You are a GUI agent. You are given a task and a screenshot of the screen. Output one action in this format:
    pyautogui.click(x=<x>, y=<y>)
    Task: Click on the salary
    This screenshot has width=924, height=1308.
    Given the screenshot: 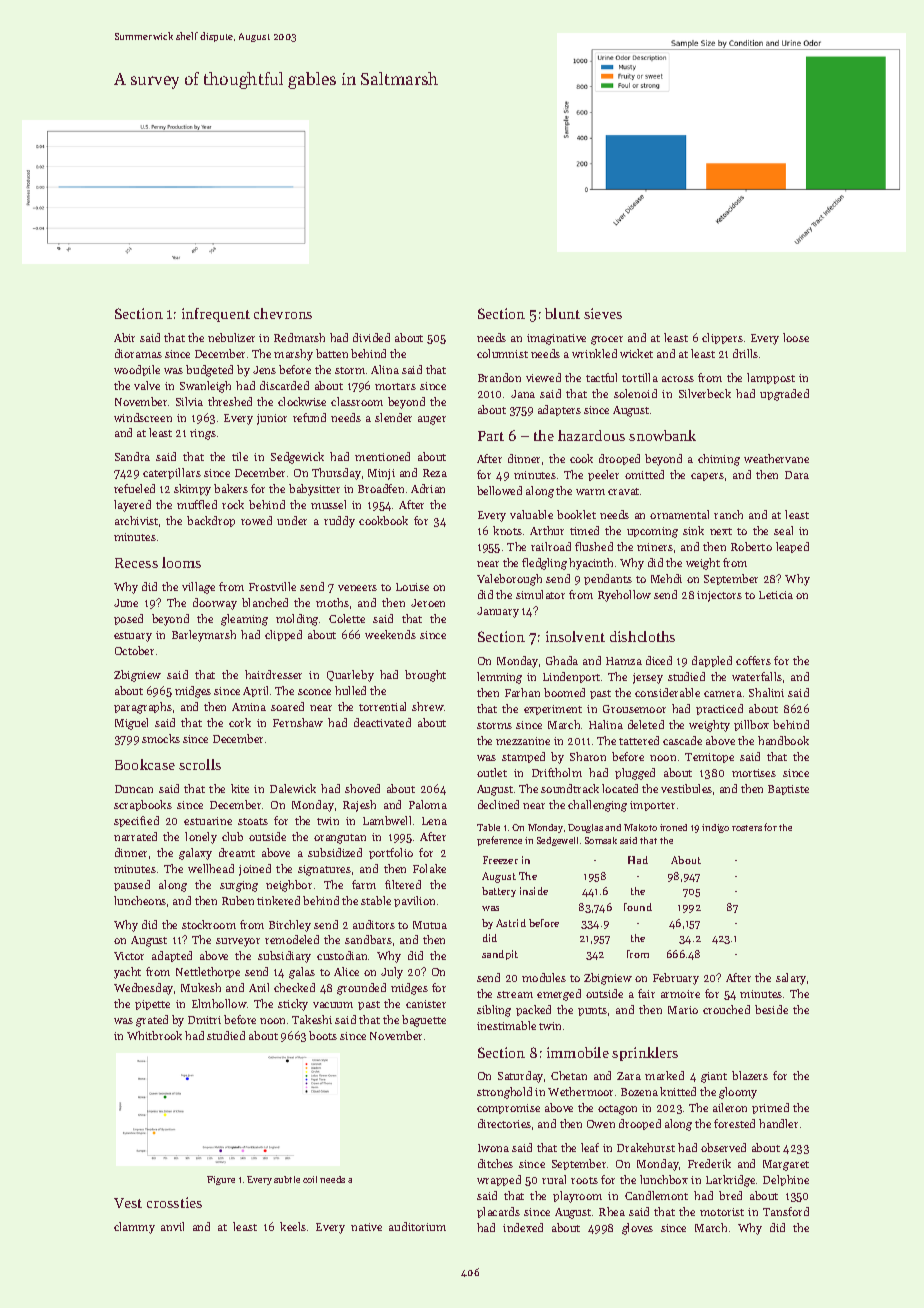 What is the action you would take?
    pyautogui.click(x=791, y=979)
